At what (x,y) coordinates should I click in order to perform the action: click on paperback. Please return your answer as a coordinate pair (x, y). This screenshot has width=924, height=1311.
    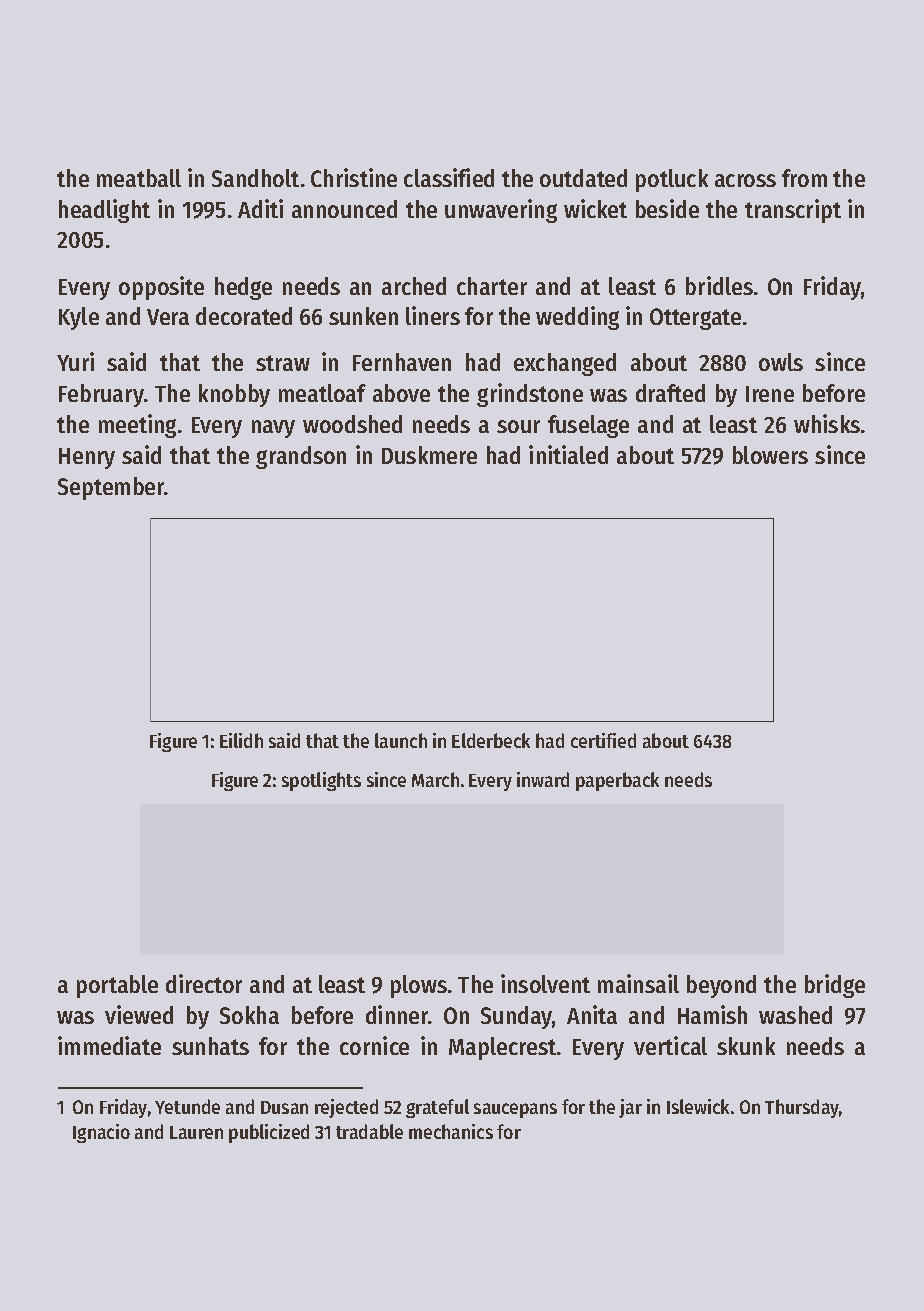
    Looking at the image, I should click on (617, 781).
